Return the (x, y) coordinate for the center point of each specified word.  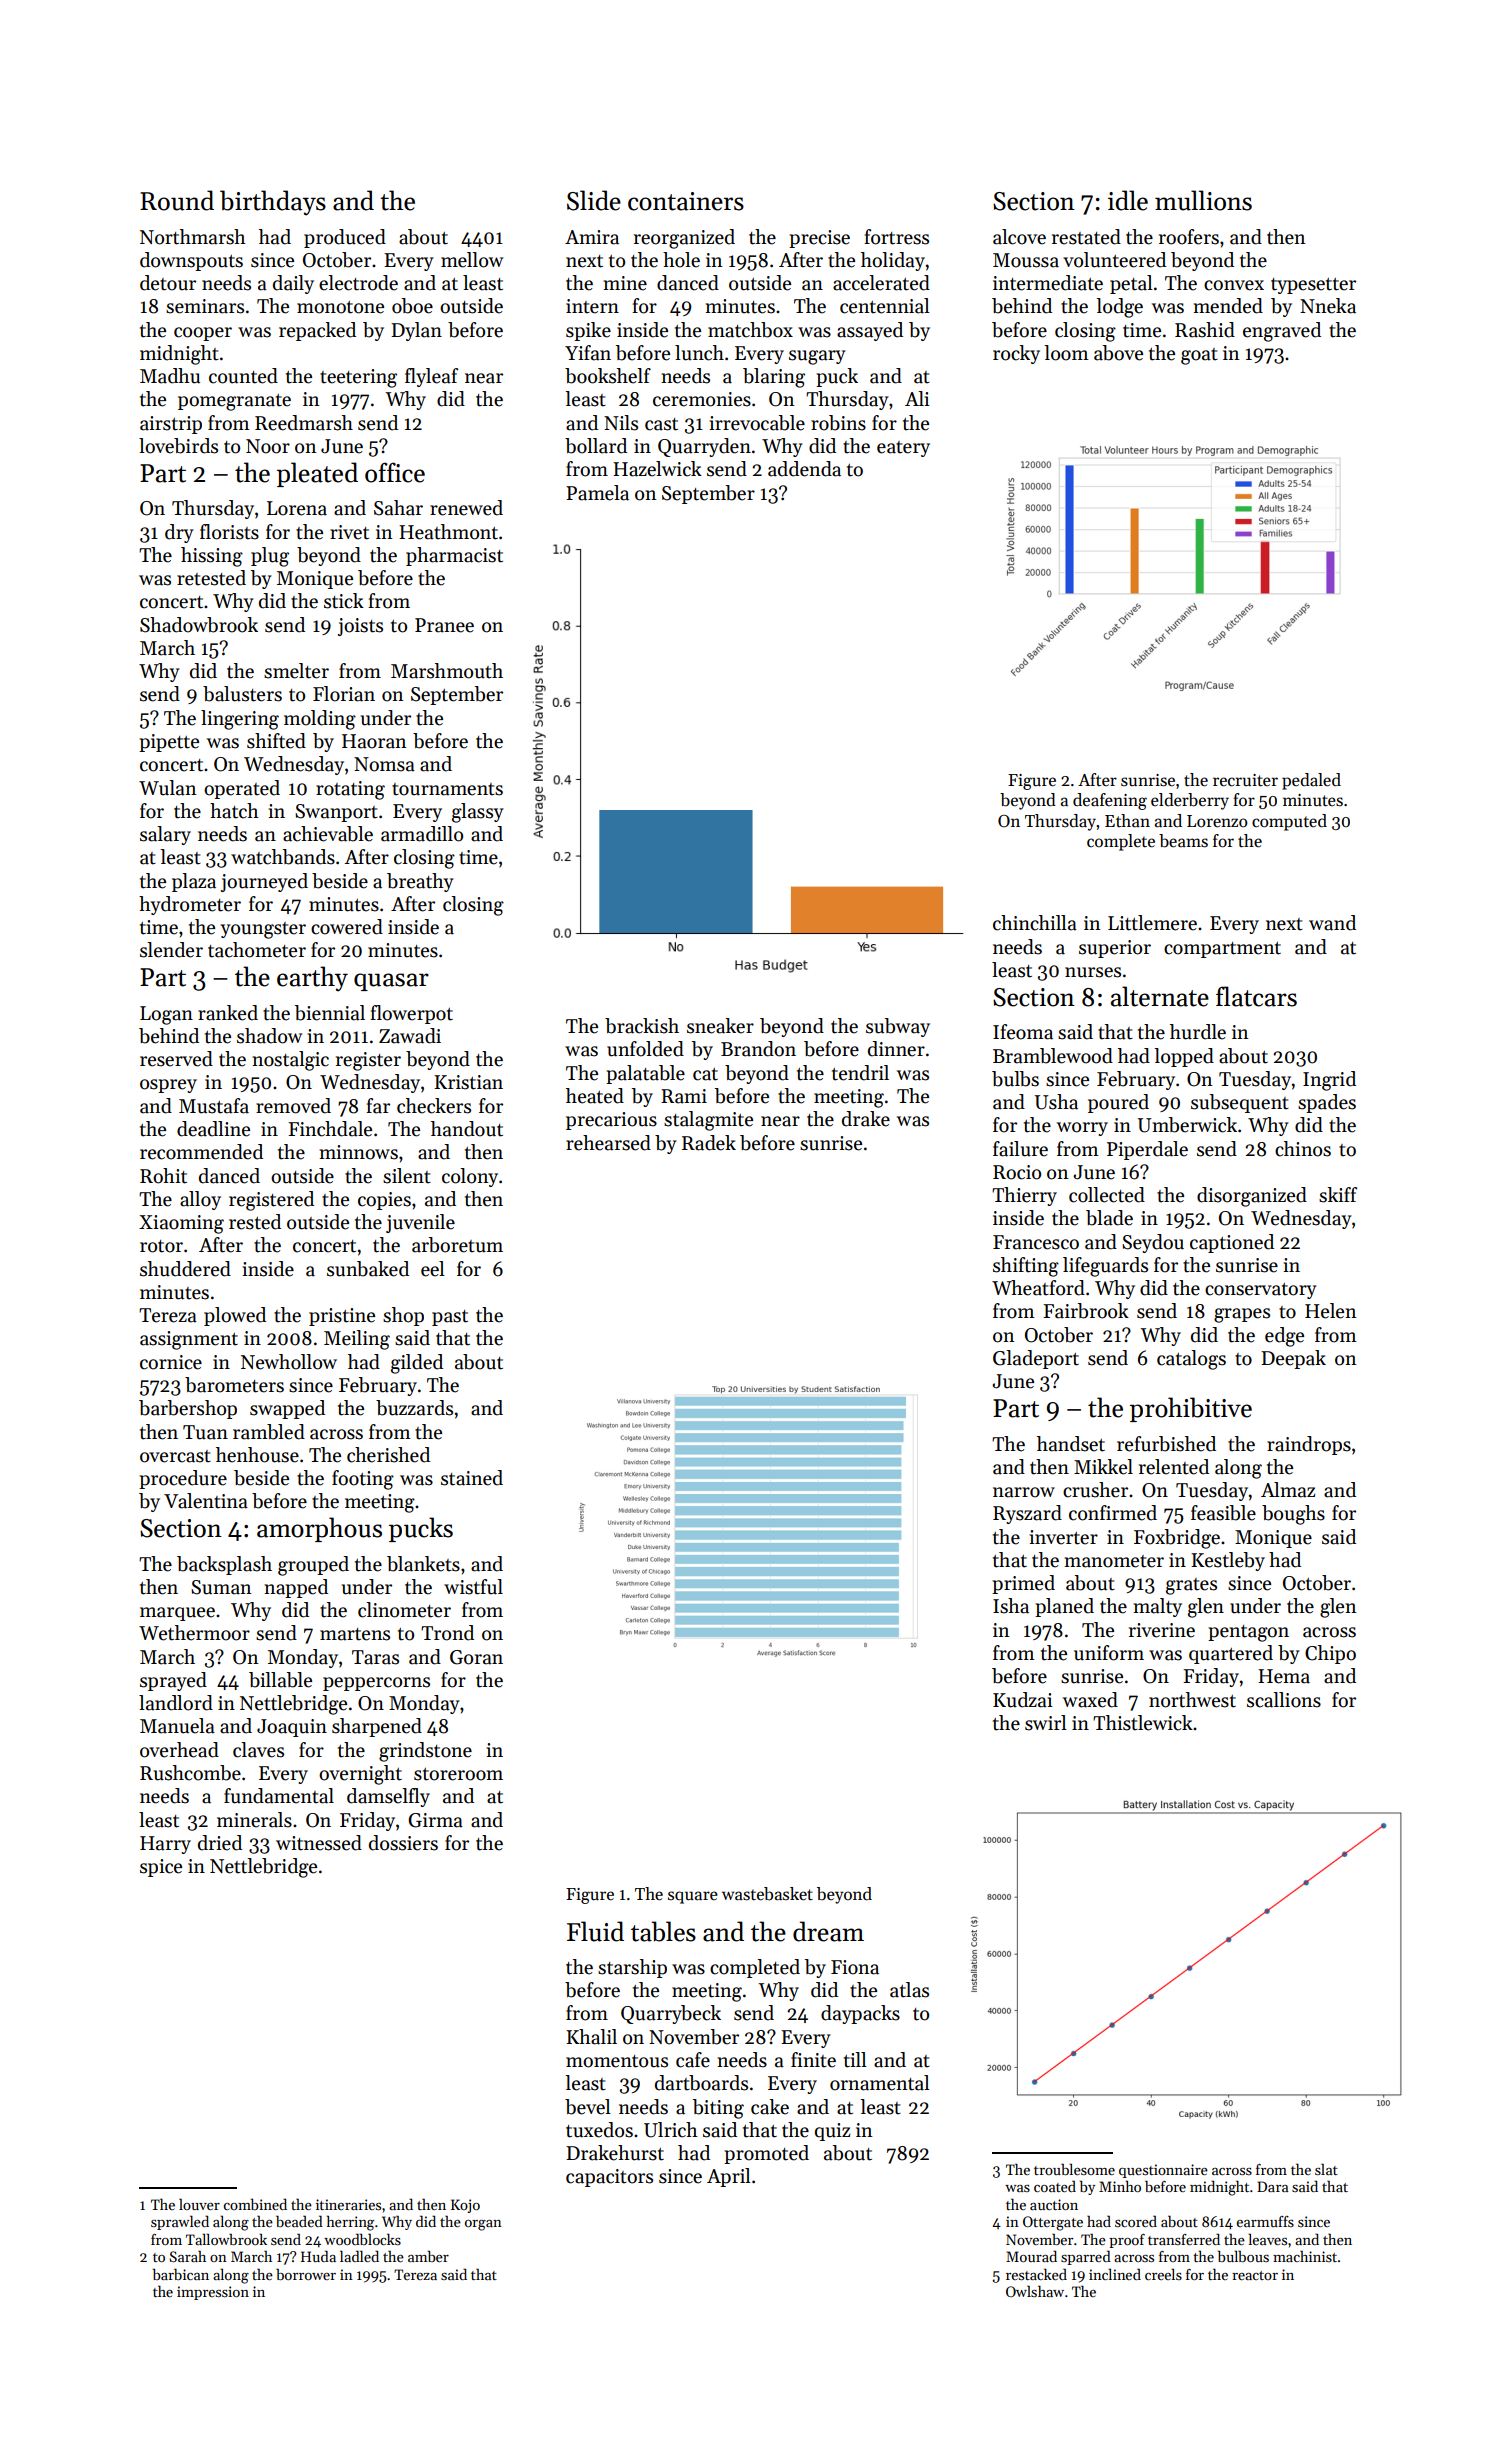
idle (1128, 200)
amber (428, 2256)
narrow (1024, 1492)
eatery (903, 449)
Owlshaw (1035, 2291)
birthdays (273, 202)
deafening (1110, 801)
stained (472, 1478)
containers (686, 201)
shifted (276, 741)
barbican (181, 2274)
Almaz (1288, 1490)
